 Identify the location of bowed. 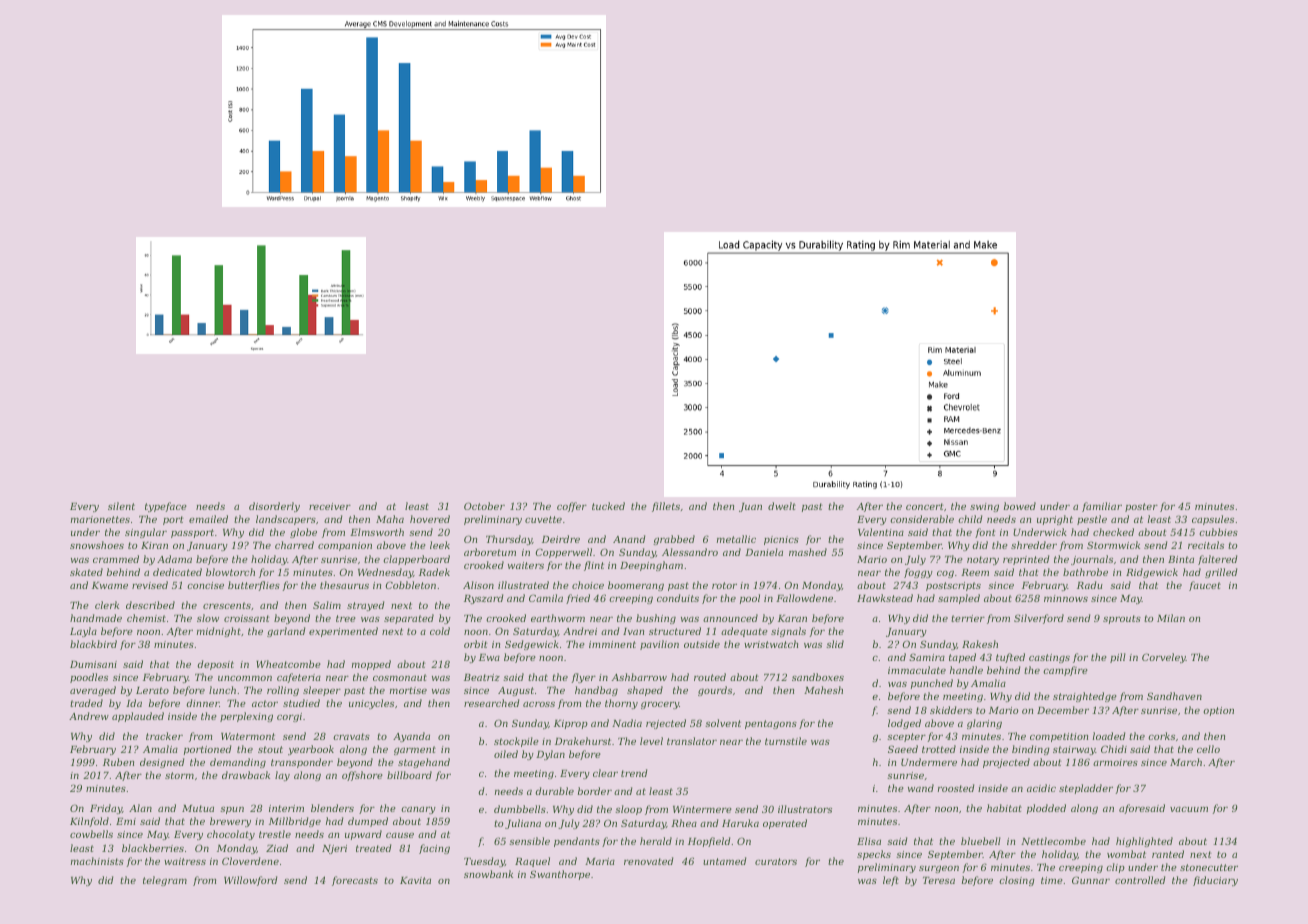
(1020, 506).
